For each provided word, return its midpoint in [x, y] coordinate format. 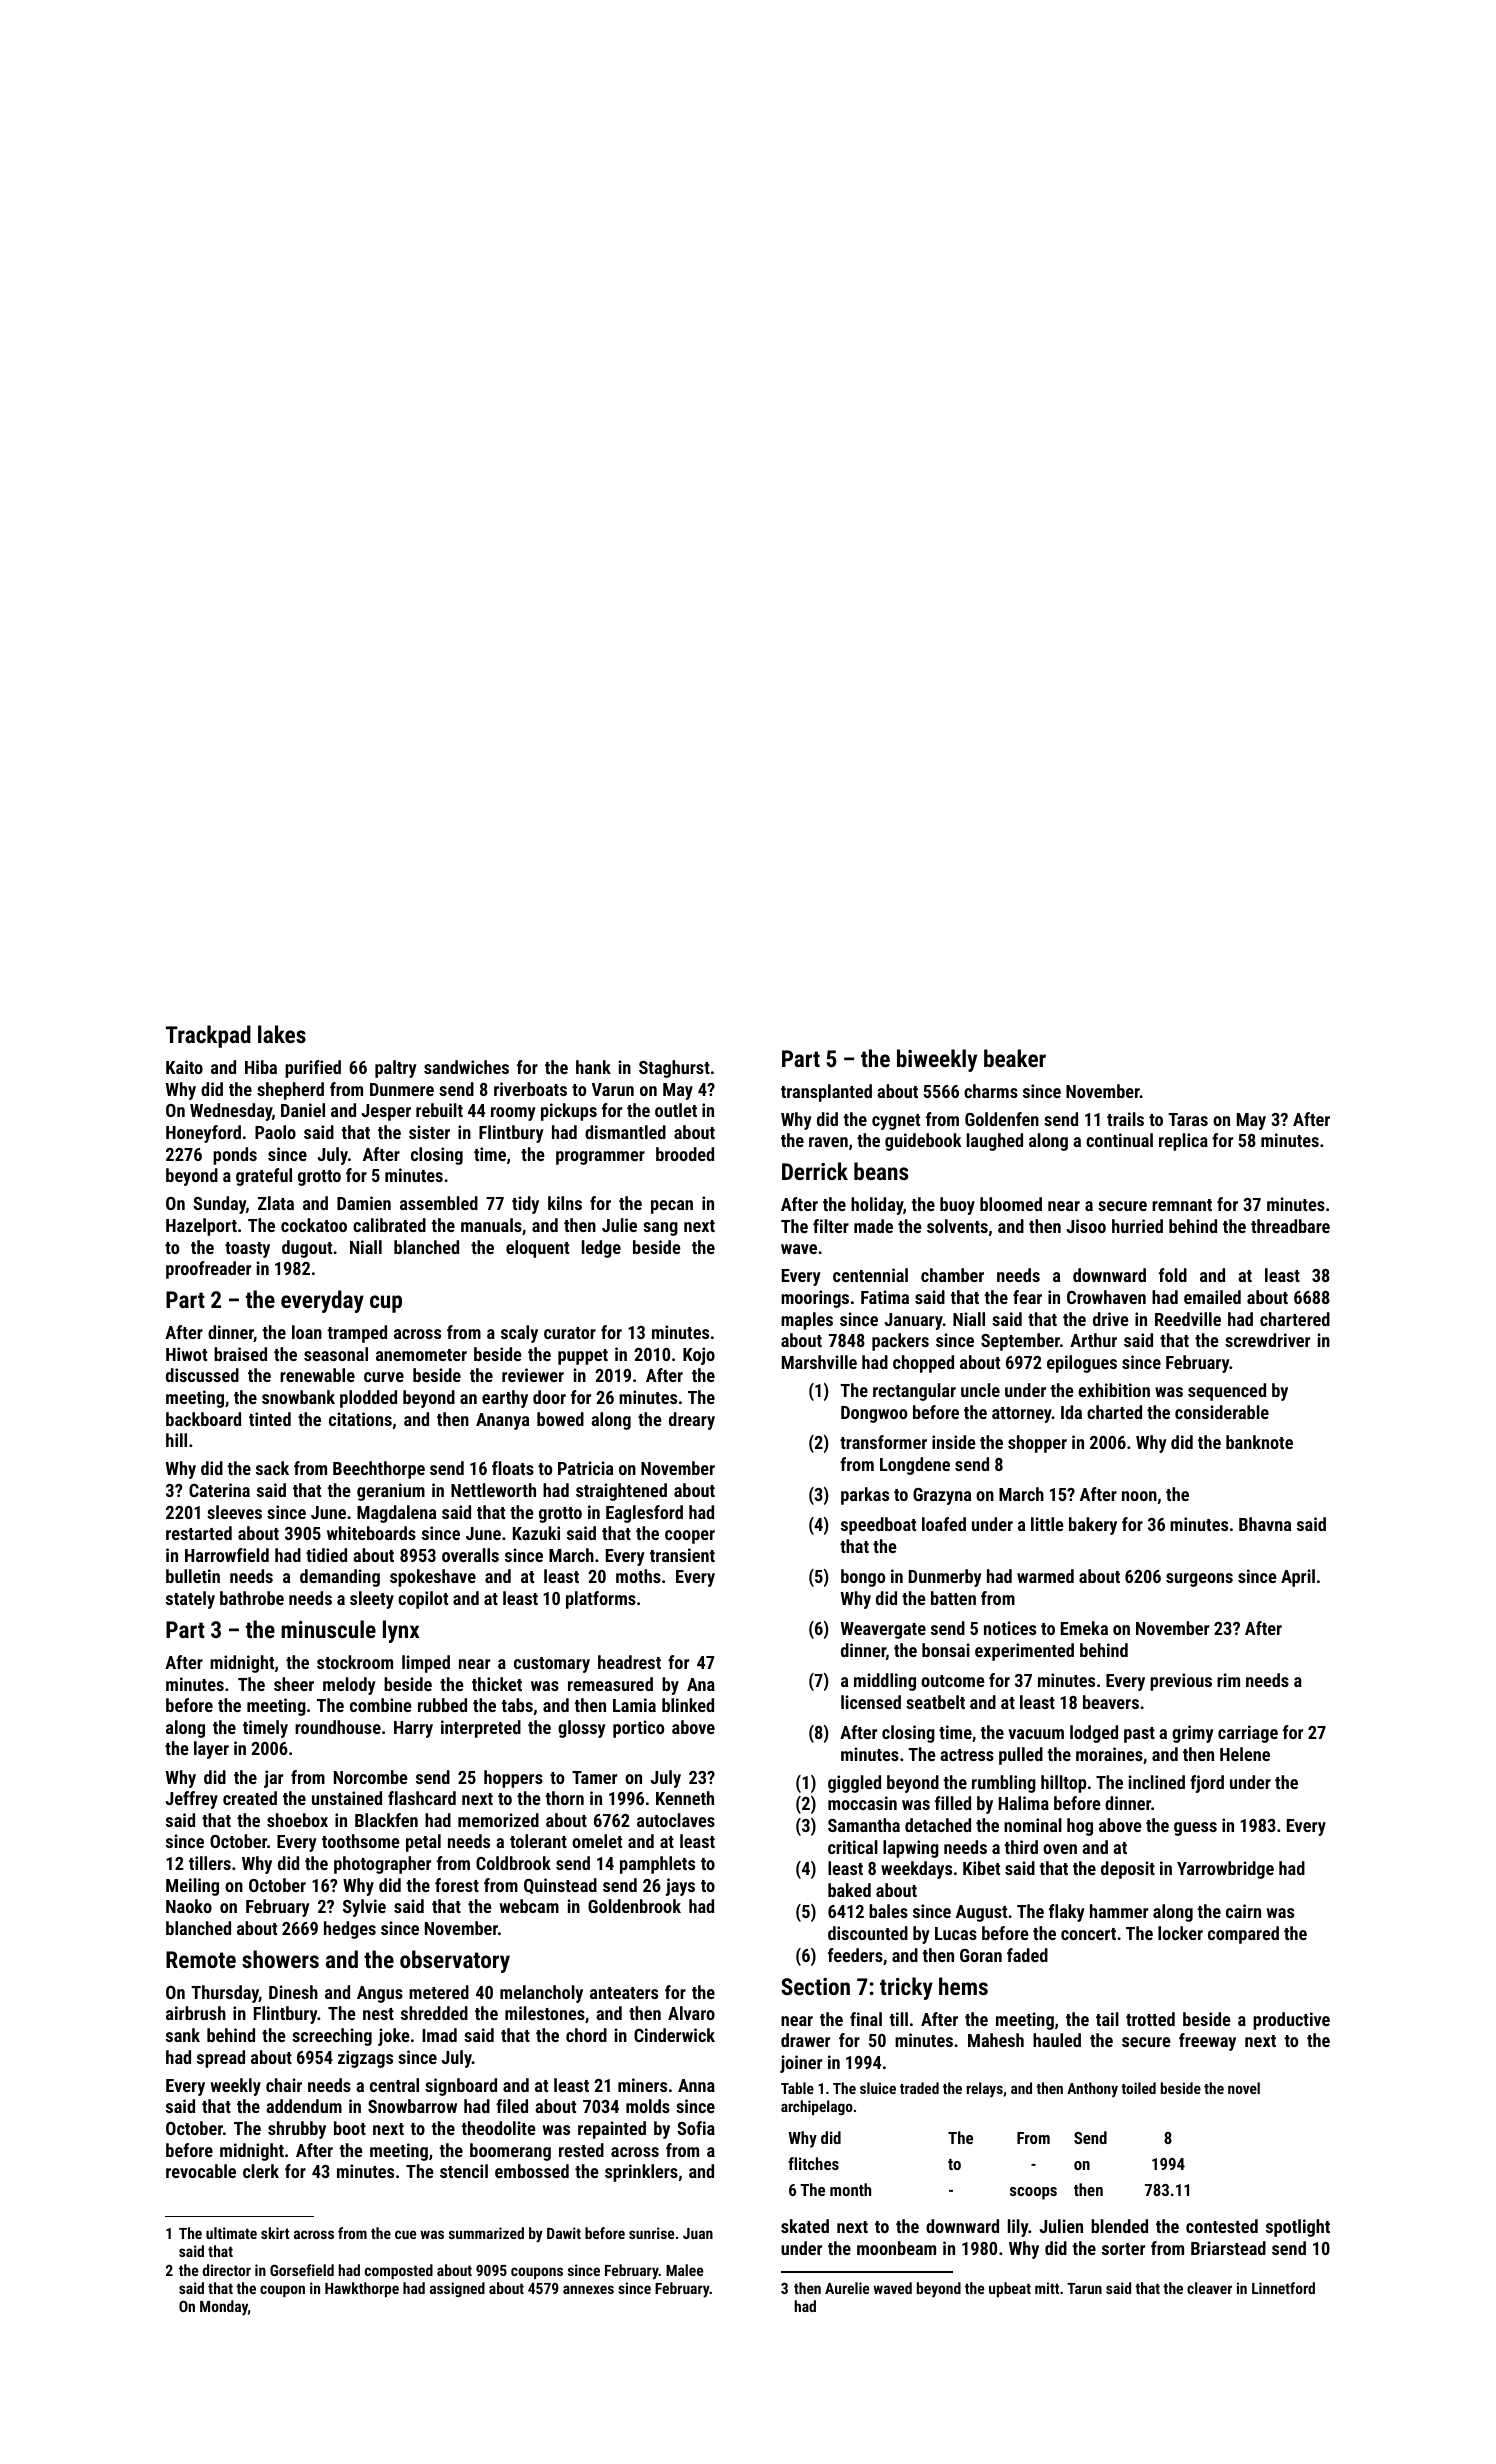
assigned [457, 2289]
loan [307, 1332]
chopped [923, 1364]
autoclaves [676, 1820]
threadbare [1290, 1226]
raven [828, 1142]
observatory [455, 1961]
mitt [1047, 2288]
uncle [980, 1390]
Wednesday [231, 1112]
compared [1243, 1935]
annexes [588, 2289]
